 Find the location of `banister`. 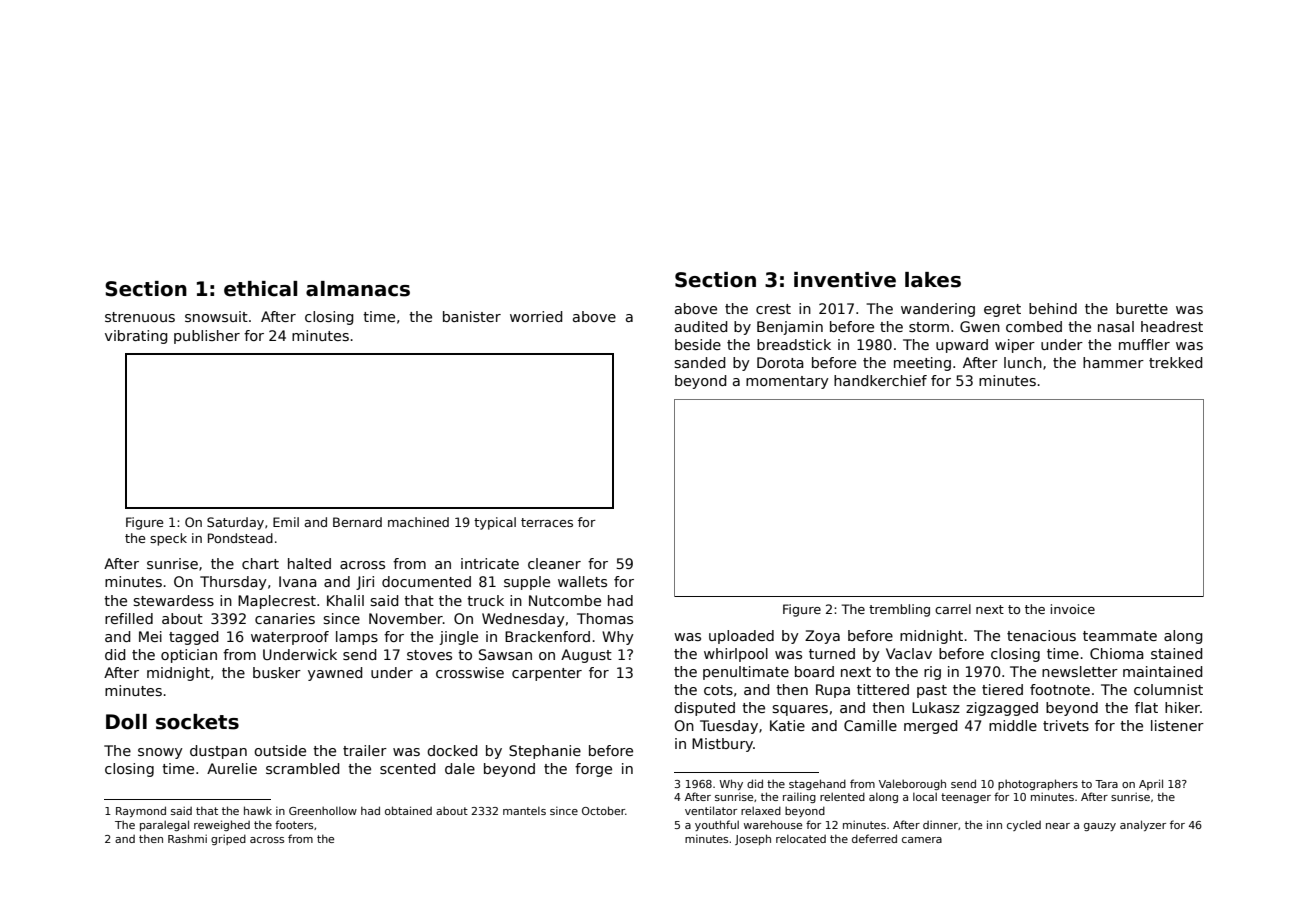

banister is located at coordinates (472, 316).
